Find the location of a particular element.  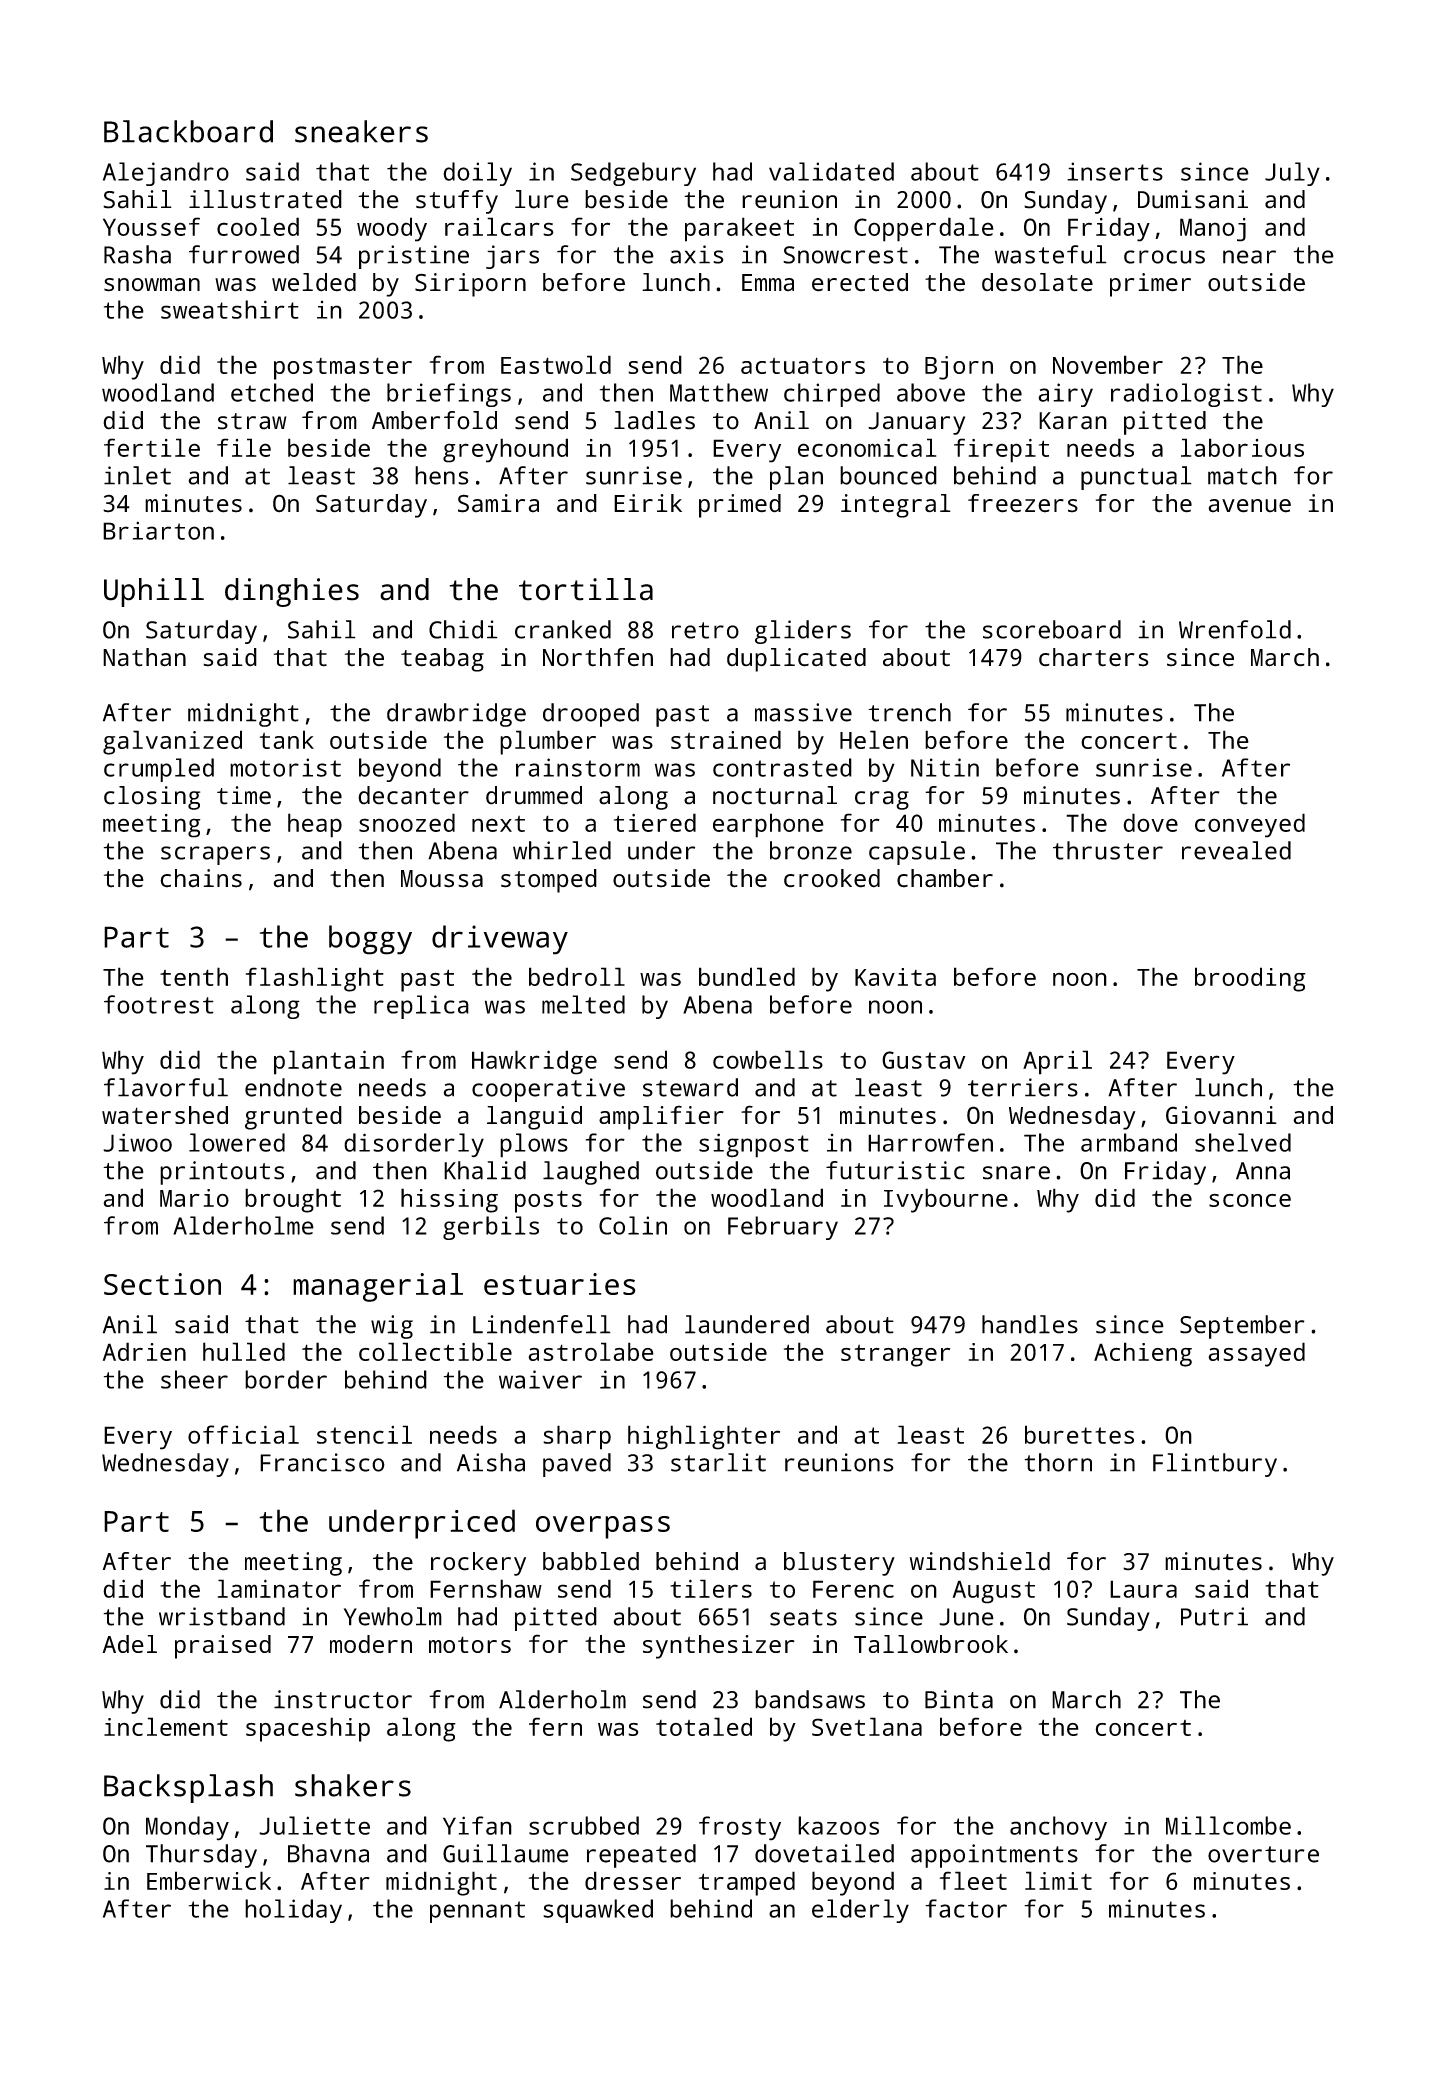

desolate is located at coordinates (1037, 282).
